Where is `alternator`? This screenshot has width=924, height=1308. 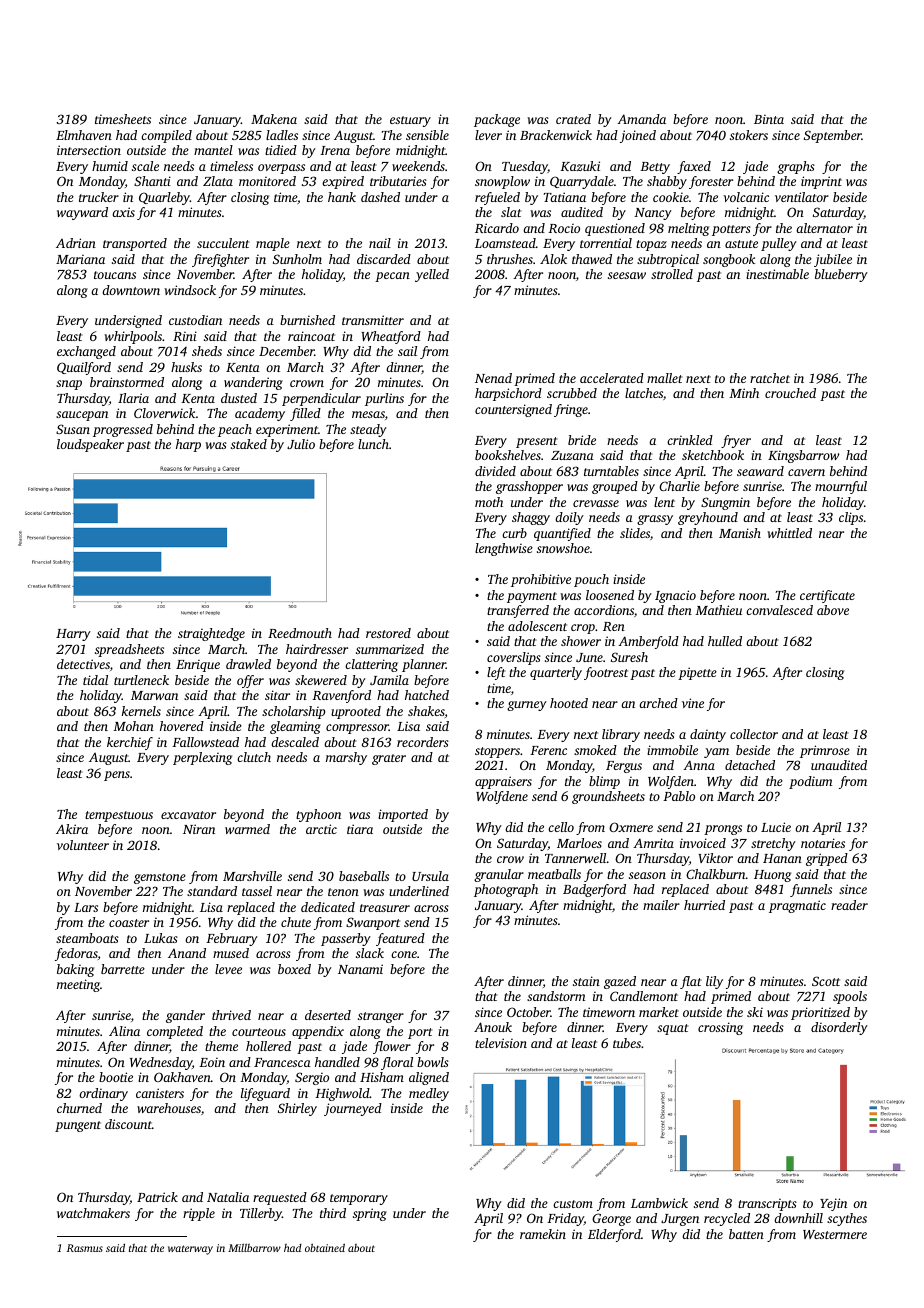 alternator is located at coordinates (824, 228).
